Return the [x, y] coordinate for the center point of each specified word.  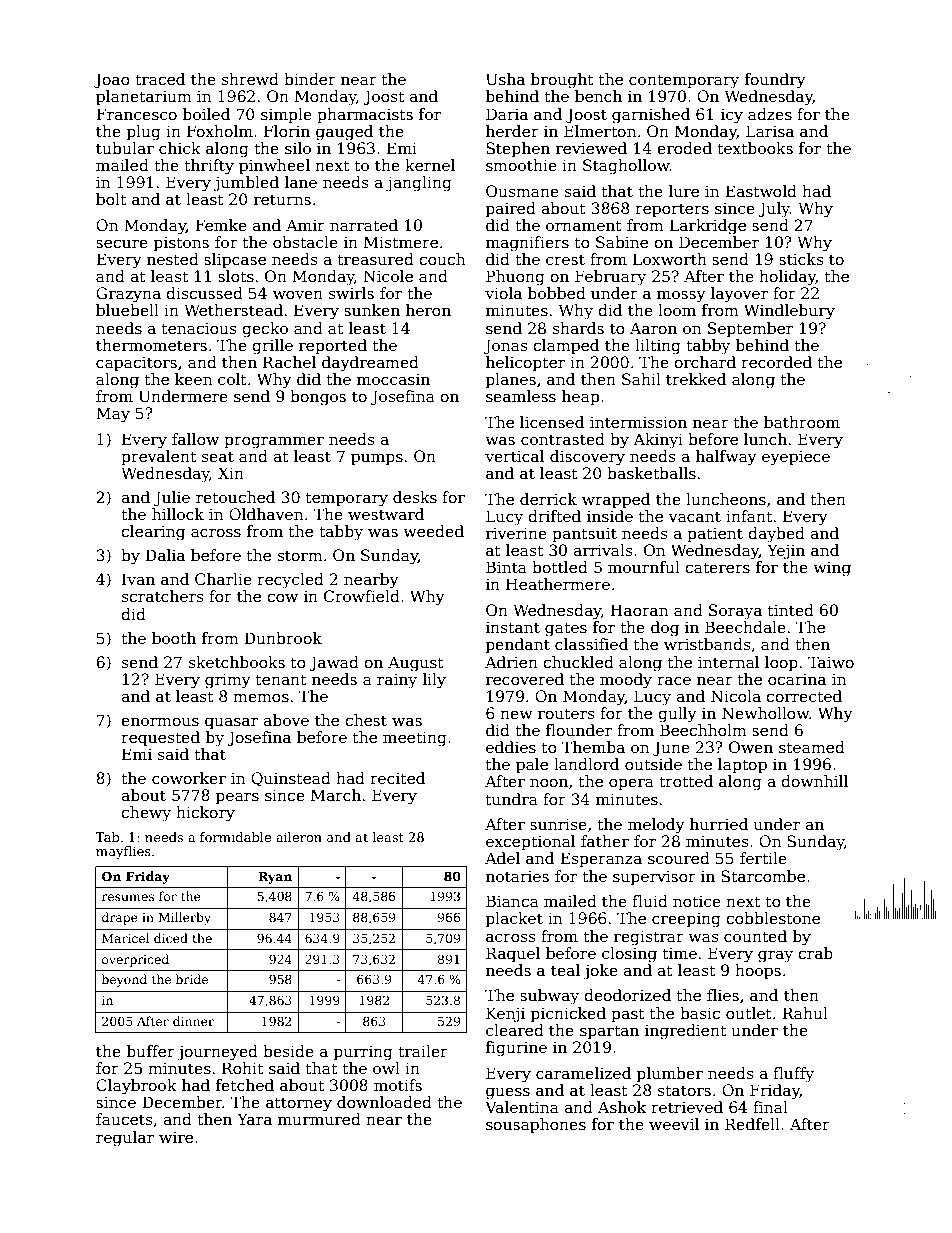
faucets [124, 1119]
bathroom [802, 422]
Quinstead [291, 779]
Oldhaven [266, 514]
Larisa [770, 131]
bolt [111, 199]
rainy [397, 681]
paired [511, 209]
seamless [521, 396]
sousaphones [536, 1125]
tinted [791, 610]
